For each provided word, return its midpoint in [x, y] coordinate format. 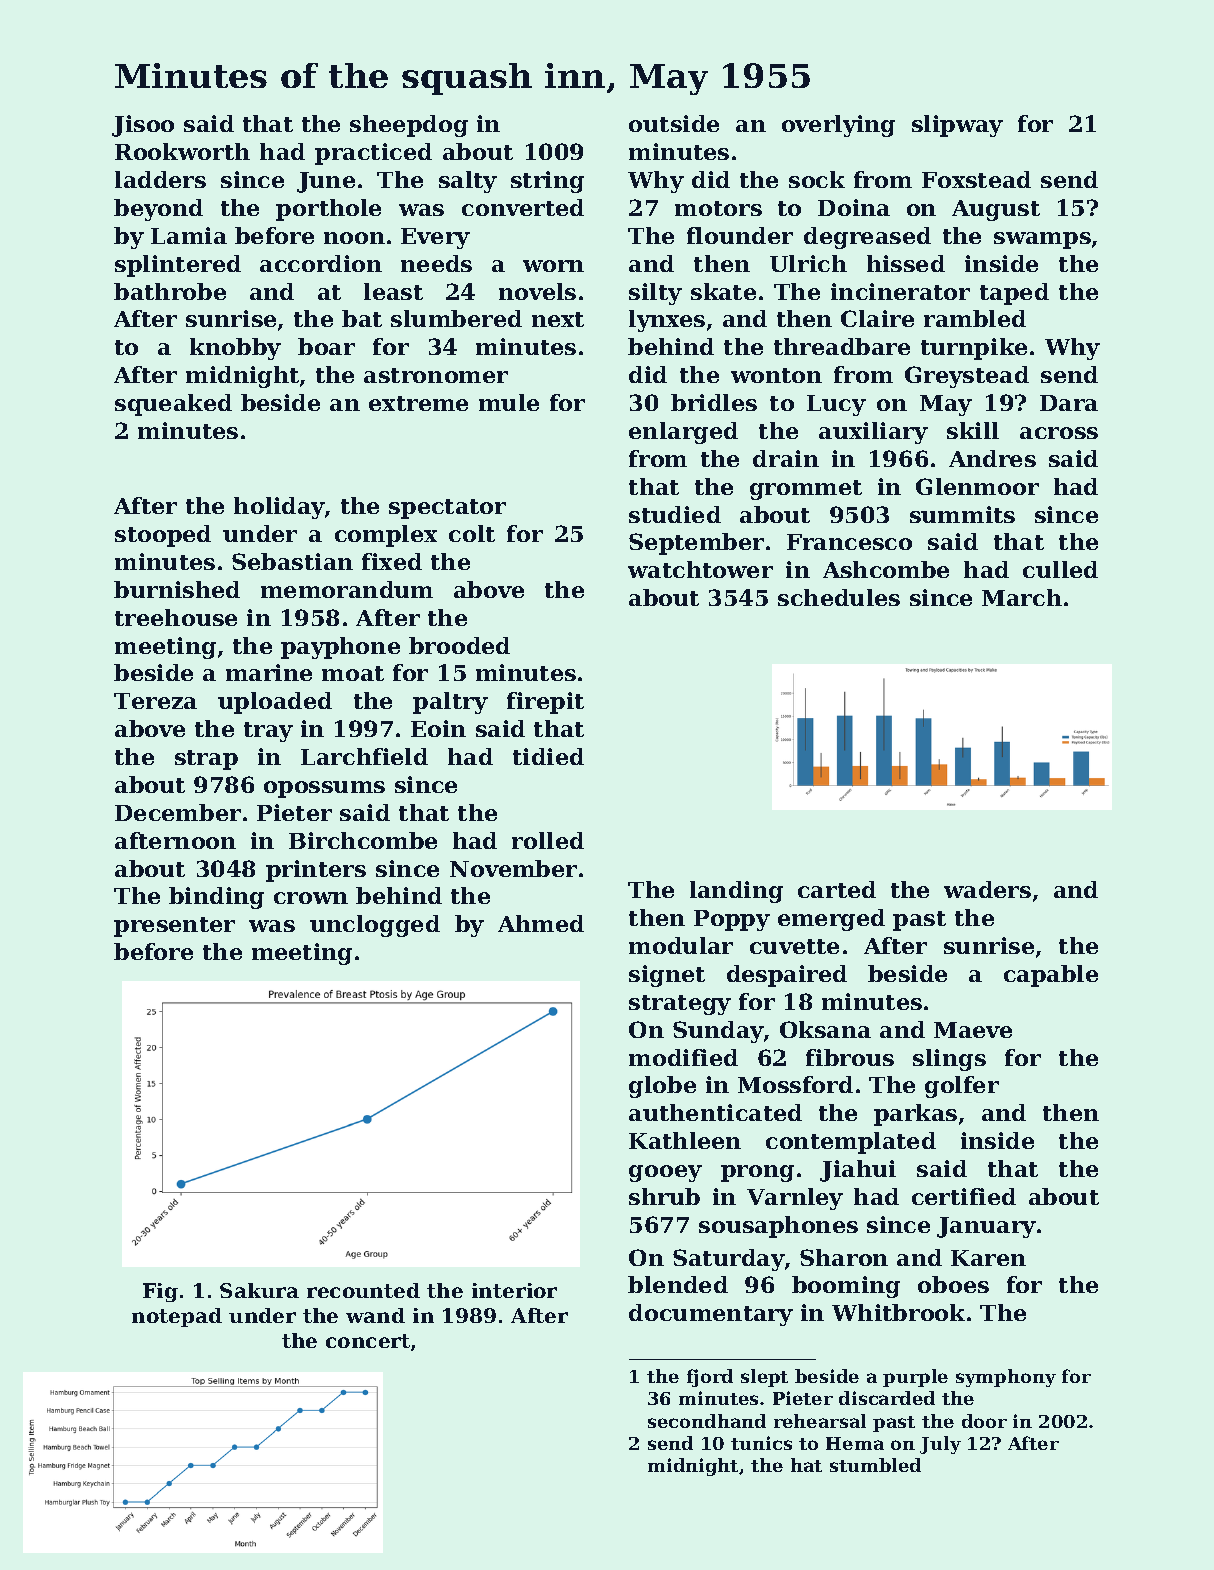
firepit [545, 703]
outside [674, 123]
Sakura [259, 1290]
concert [368, 1341]
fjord [710, 1378]
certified [964, 1196]
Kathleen [685, 1140]
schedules [839, 597]
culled [1060, 569]
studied [675, 514]
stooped [163, 536]
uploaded [275, 703]
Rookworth [182, 151]
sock [817, 179]
